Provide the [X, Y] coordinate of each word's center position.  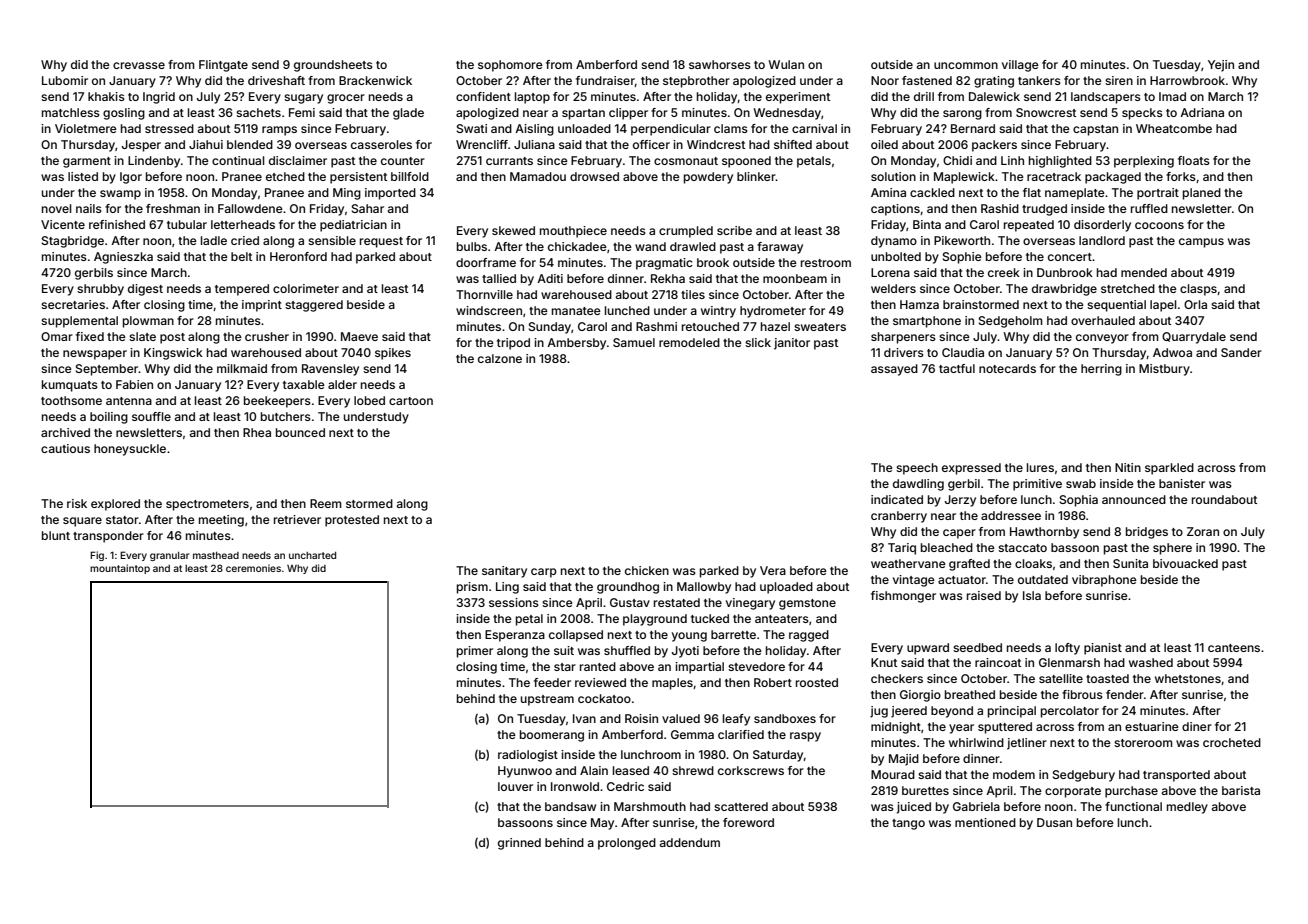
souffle [151, 416]
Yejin [1221, 66]
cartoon [411, 401]
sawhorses [720, 64]
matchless [71, 112]
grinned [519, 844]
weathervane [908, 563]
